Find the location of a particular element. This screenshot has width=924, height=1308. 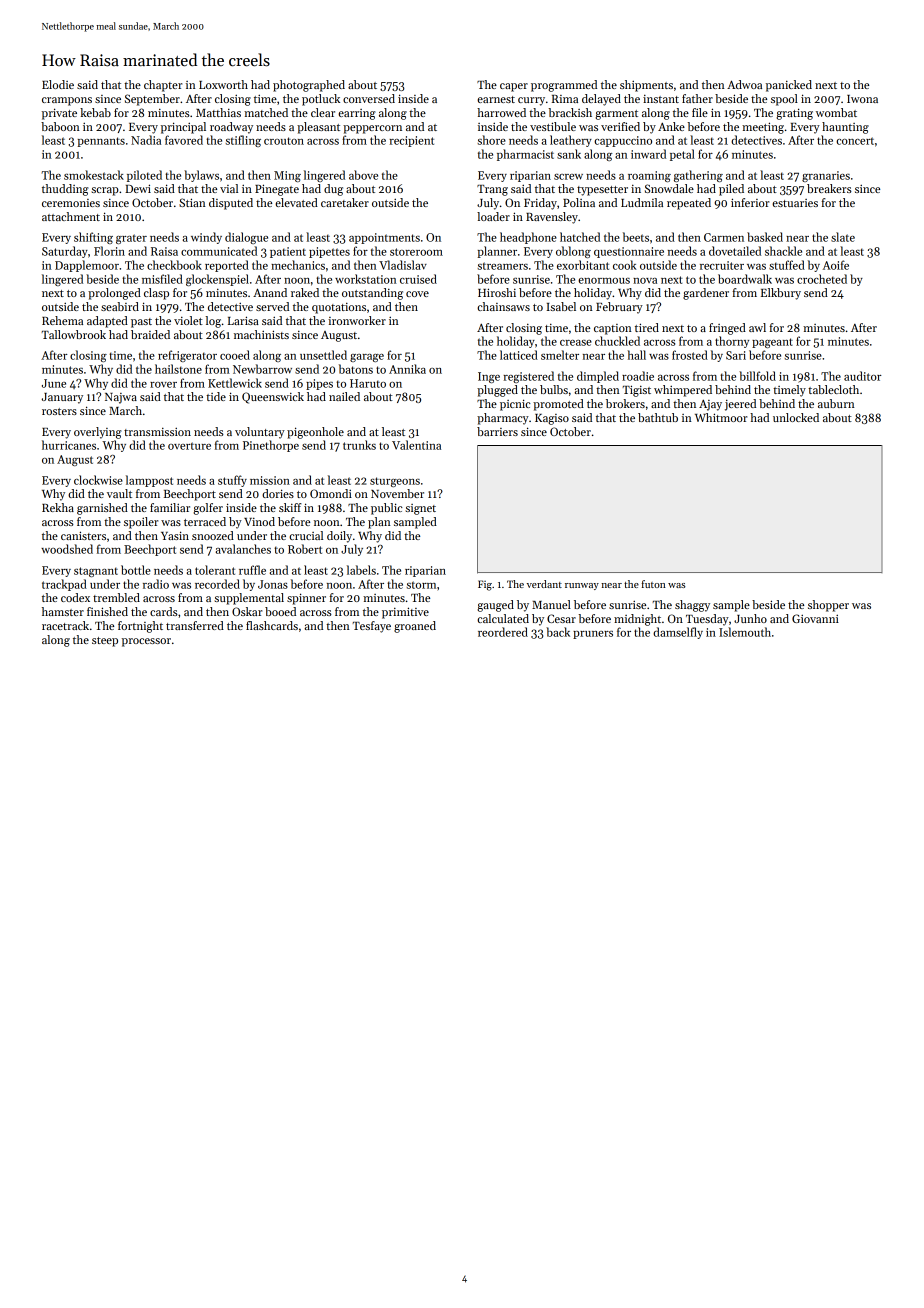

unlocked is located at coordinates (796, 417).
